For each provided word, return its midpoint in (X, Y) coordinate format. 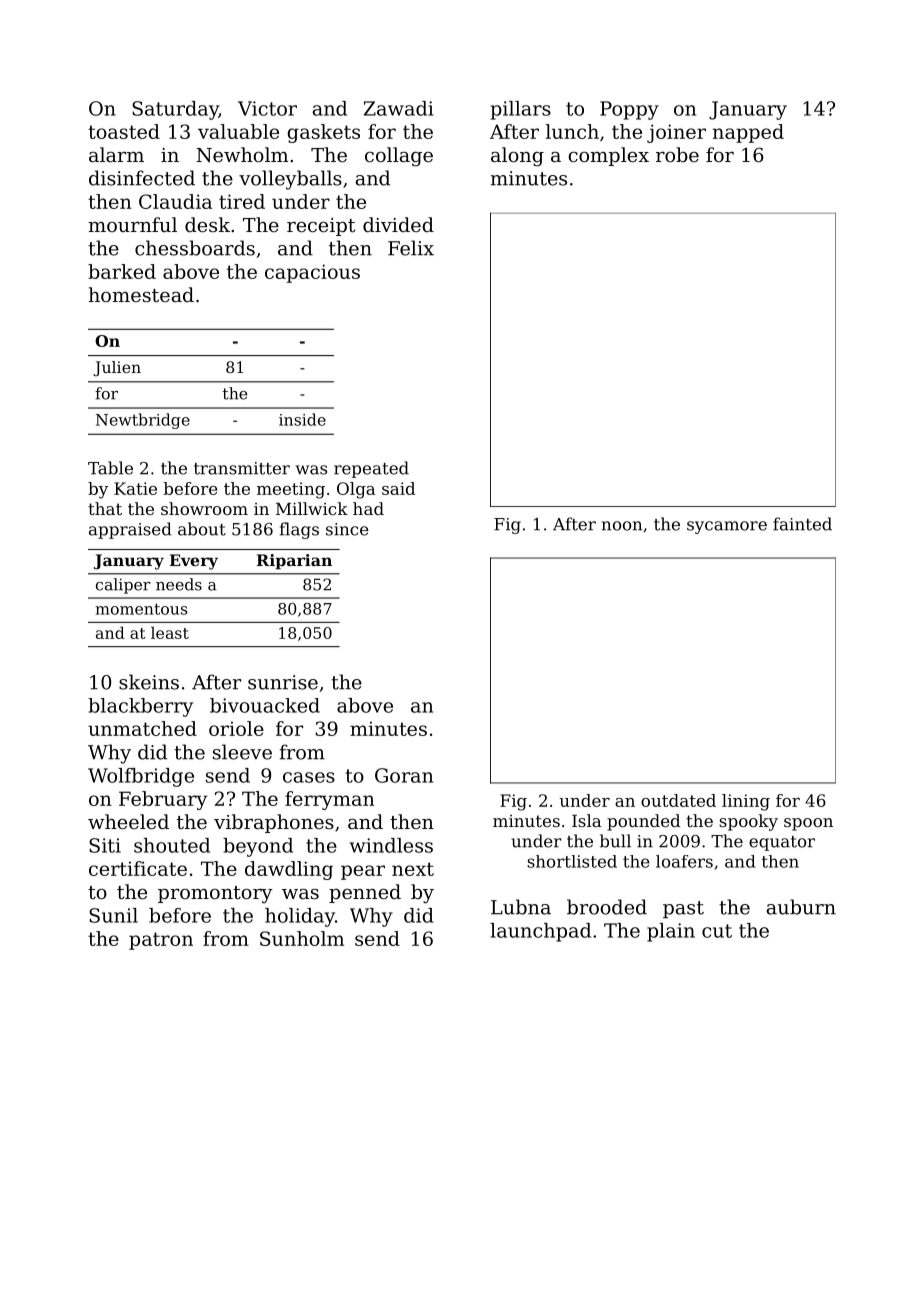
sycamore (727, 527)
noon (622, 526)
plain (671, 932)
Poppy (629, 110)
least (170, 632)
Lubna (521, 907)
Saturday (175, 110)
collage (399, 157)
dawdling (289, 870)
